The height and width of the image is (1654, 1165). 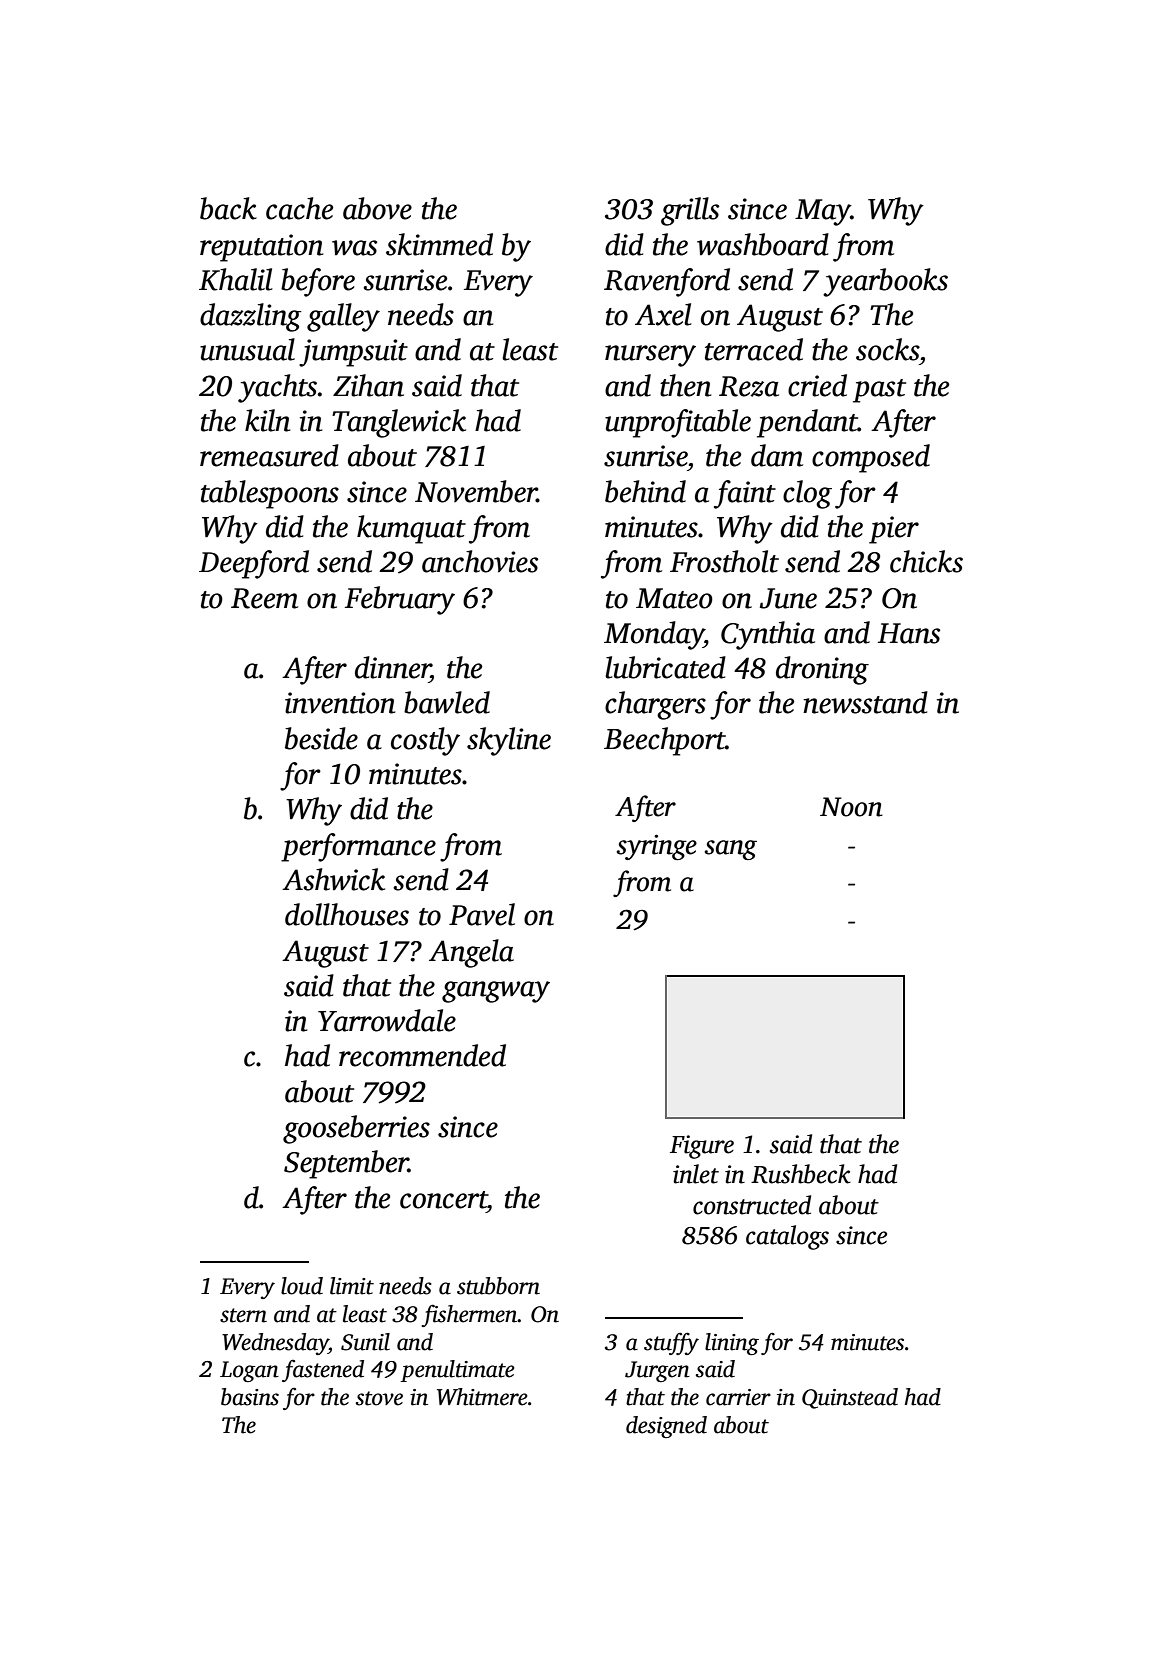 What do you see at coordinates (702, 1147) in the image?
I see `Figure` at bounding box center [702, 1147].
